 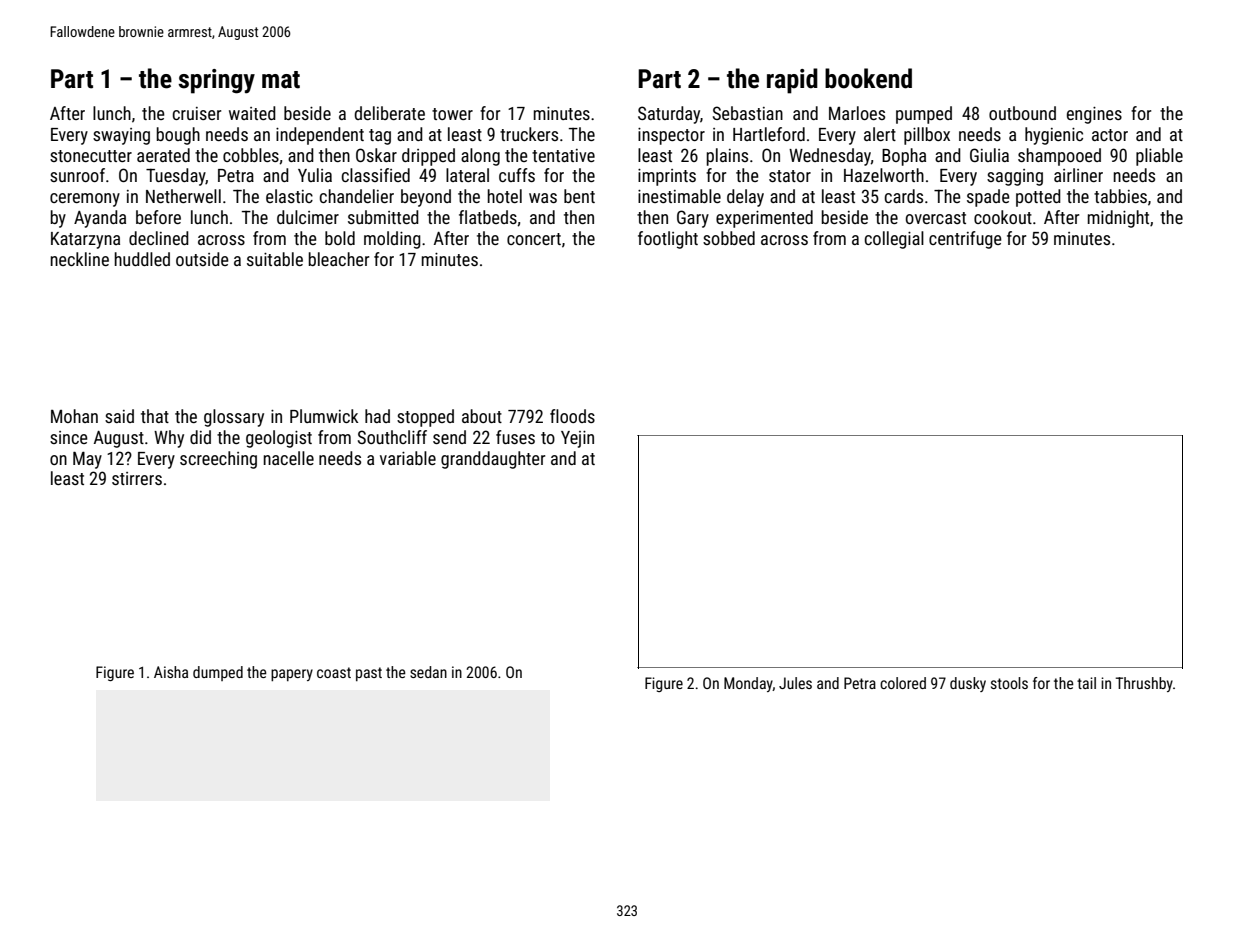 What do you see at coordinates (216, 81) in the screenshot?
I see `springy` at bounding box center [216, 81].
